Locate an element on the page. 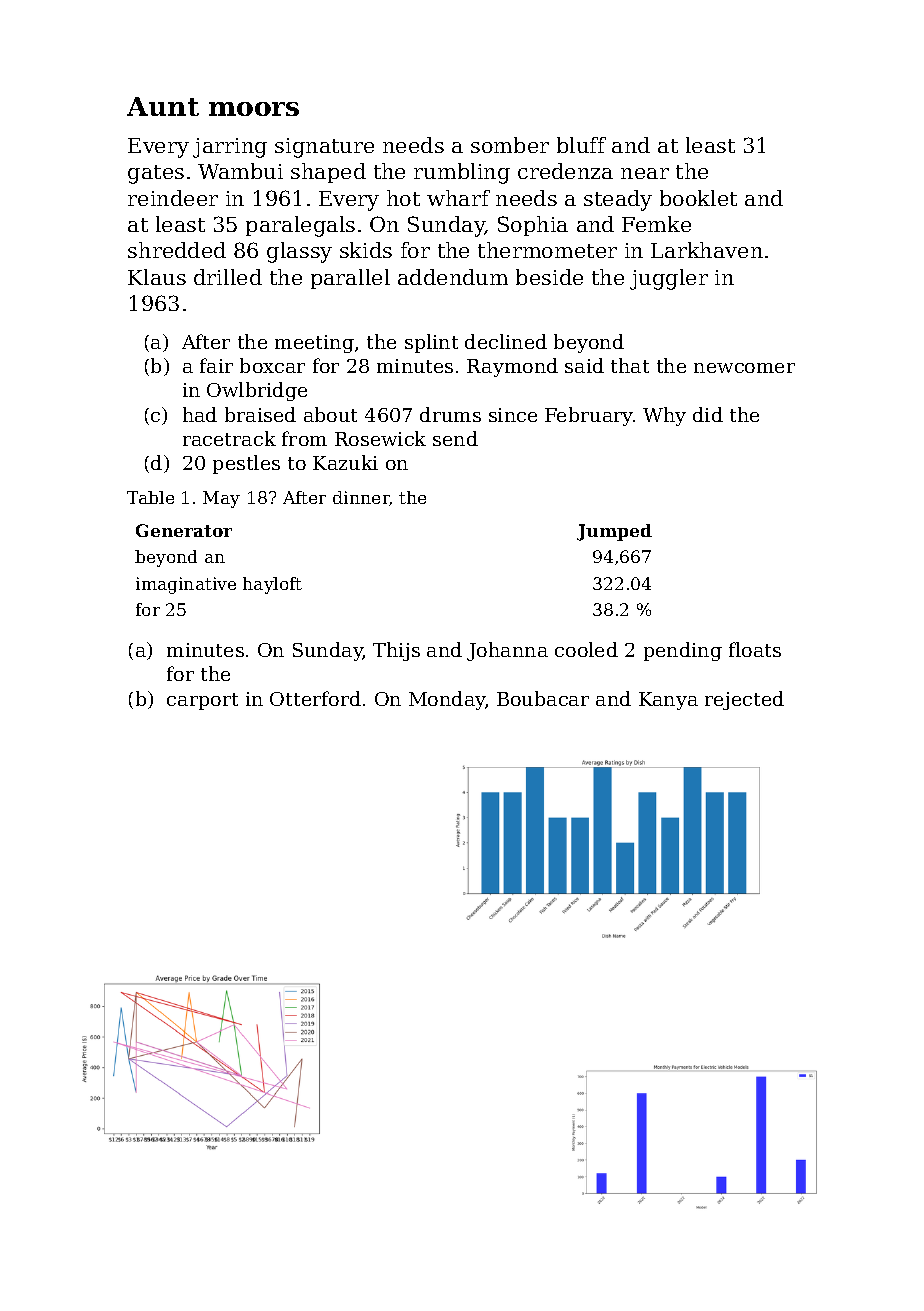  floats is located at coordinates (755, 649).
